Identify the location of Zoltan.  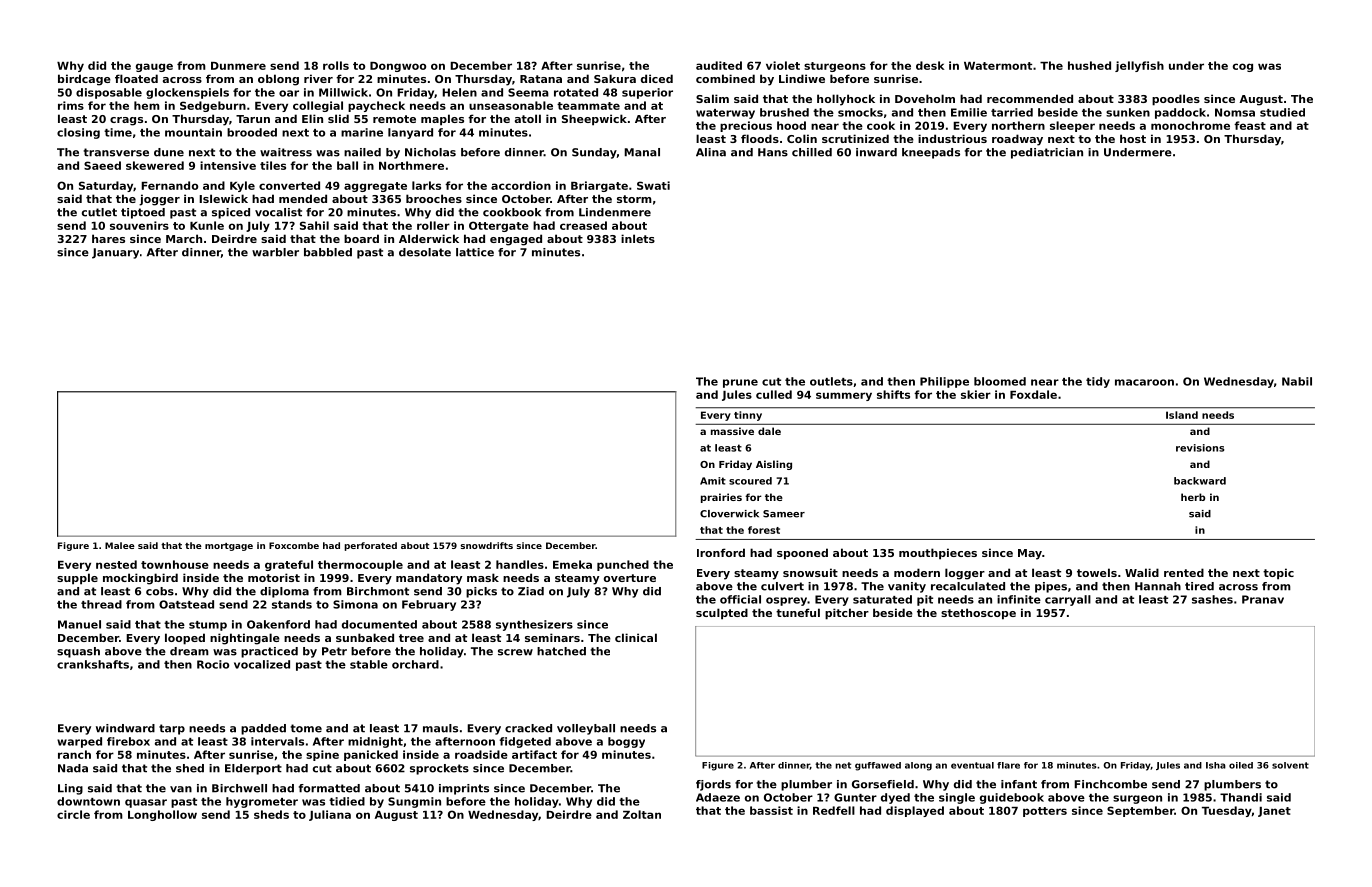
(642, 814).
